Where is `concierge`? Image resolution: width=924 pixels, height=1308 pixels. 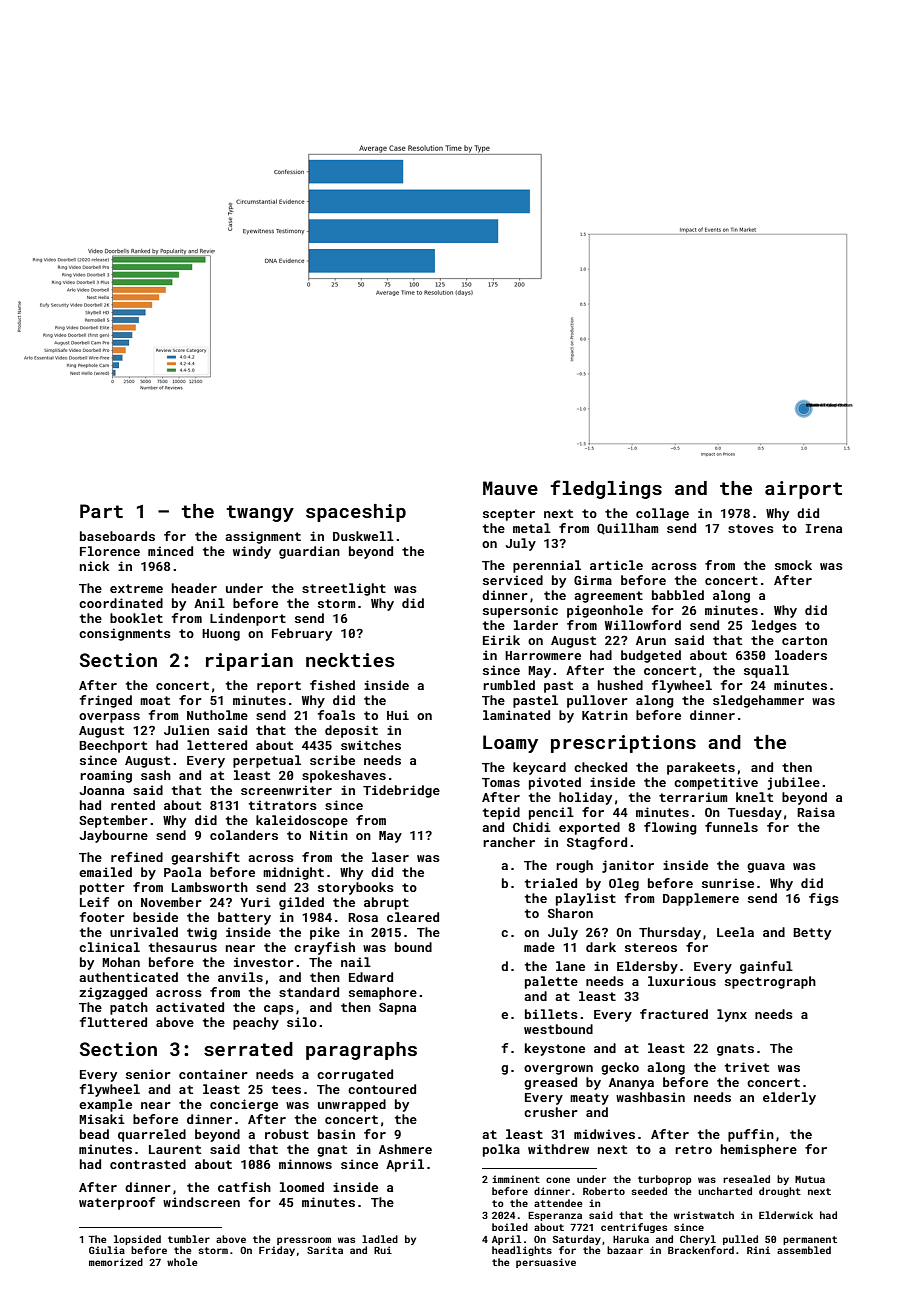 concierge is located at coordinates (244, 1105).
